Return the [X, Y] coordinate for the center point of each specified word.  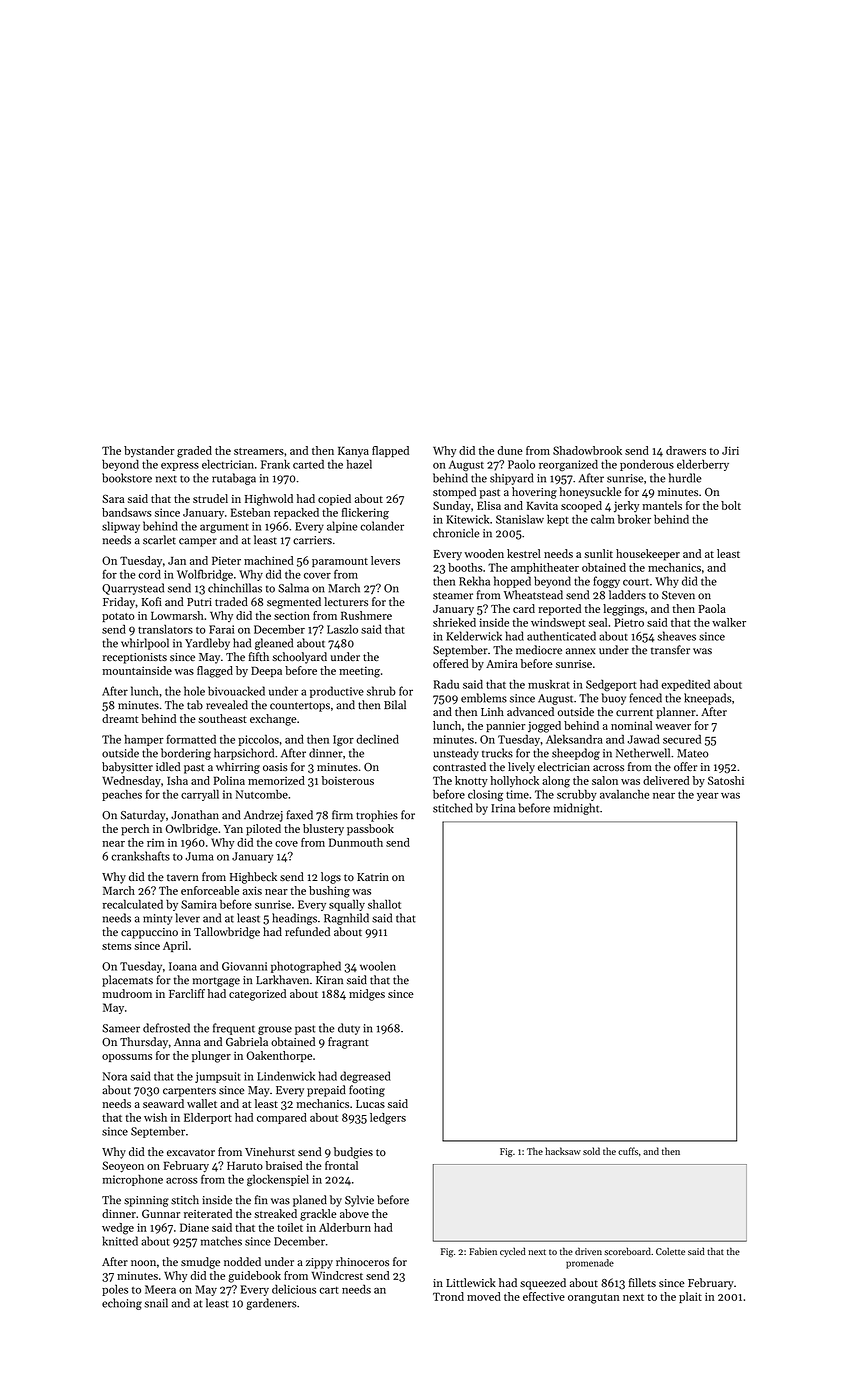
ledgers [388, 1119]
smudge [200, 1263]
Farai [221, 629]
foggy [606, 582]
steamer [453, 596]
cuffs [628, 1151]
